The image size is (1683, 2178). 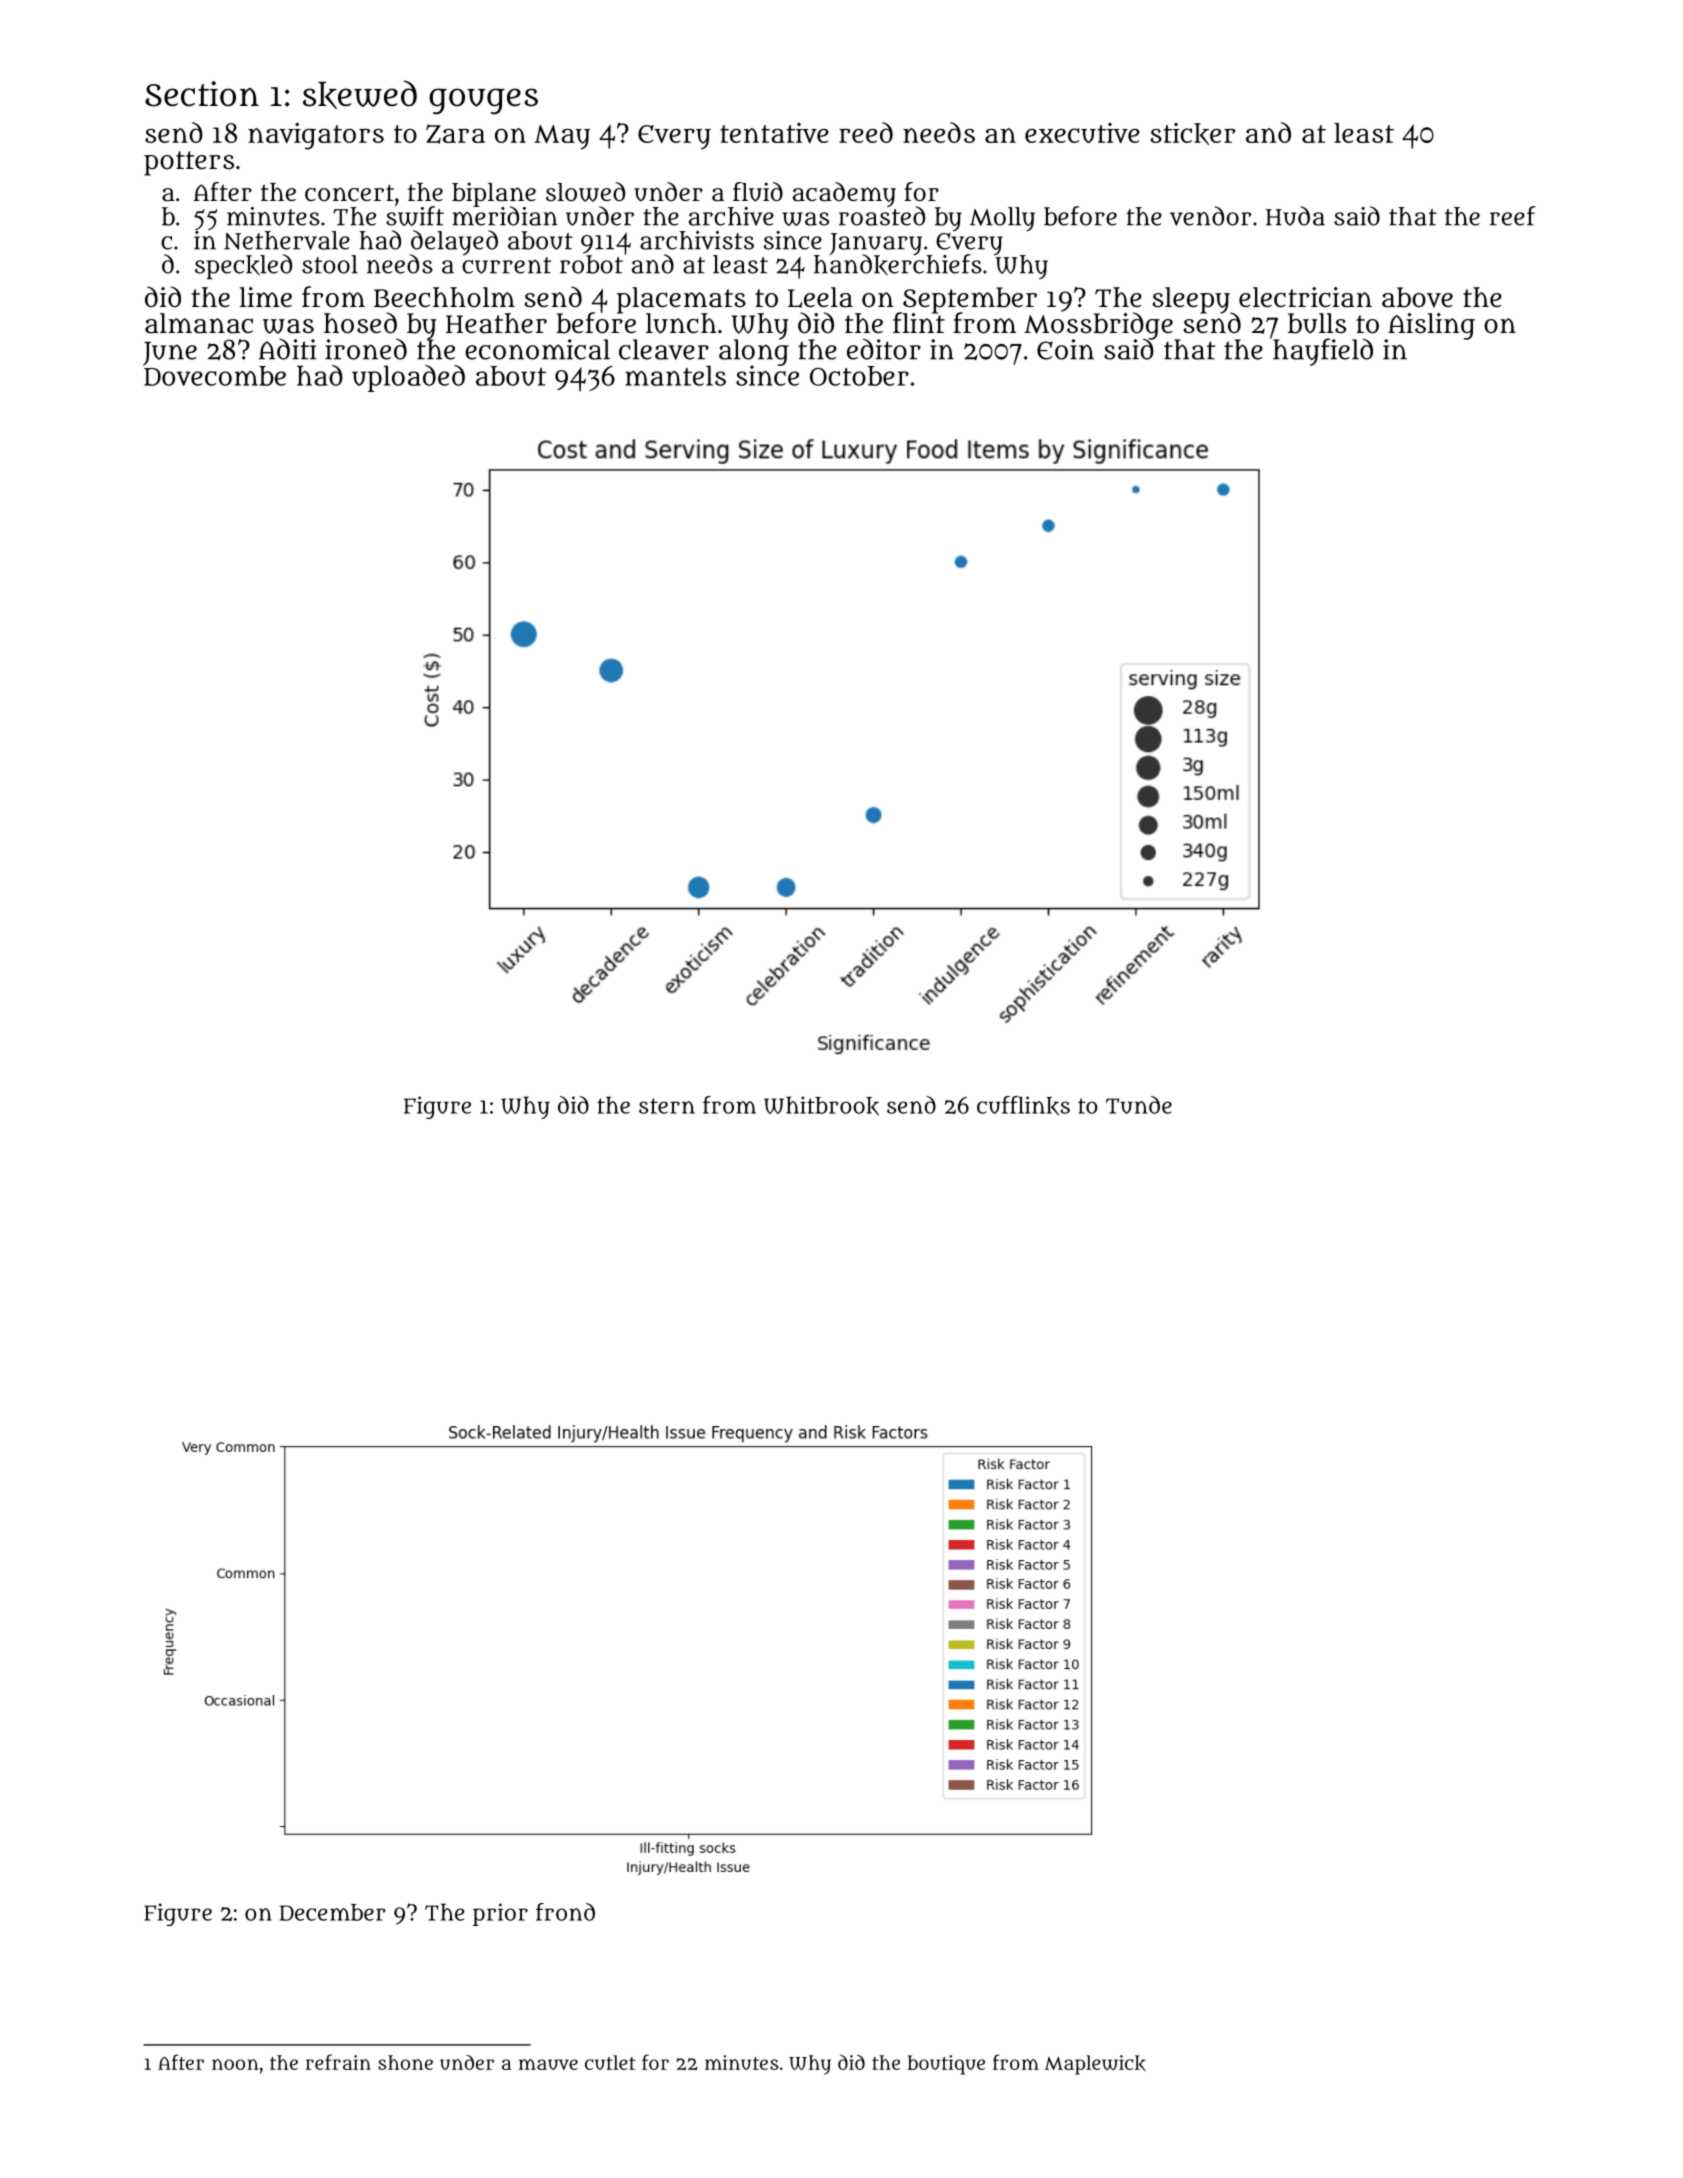 I want to click on mantels, so click(x=675, y=375).
